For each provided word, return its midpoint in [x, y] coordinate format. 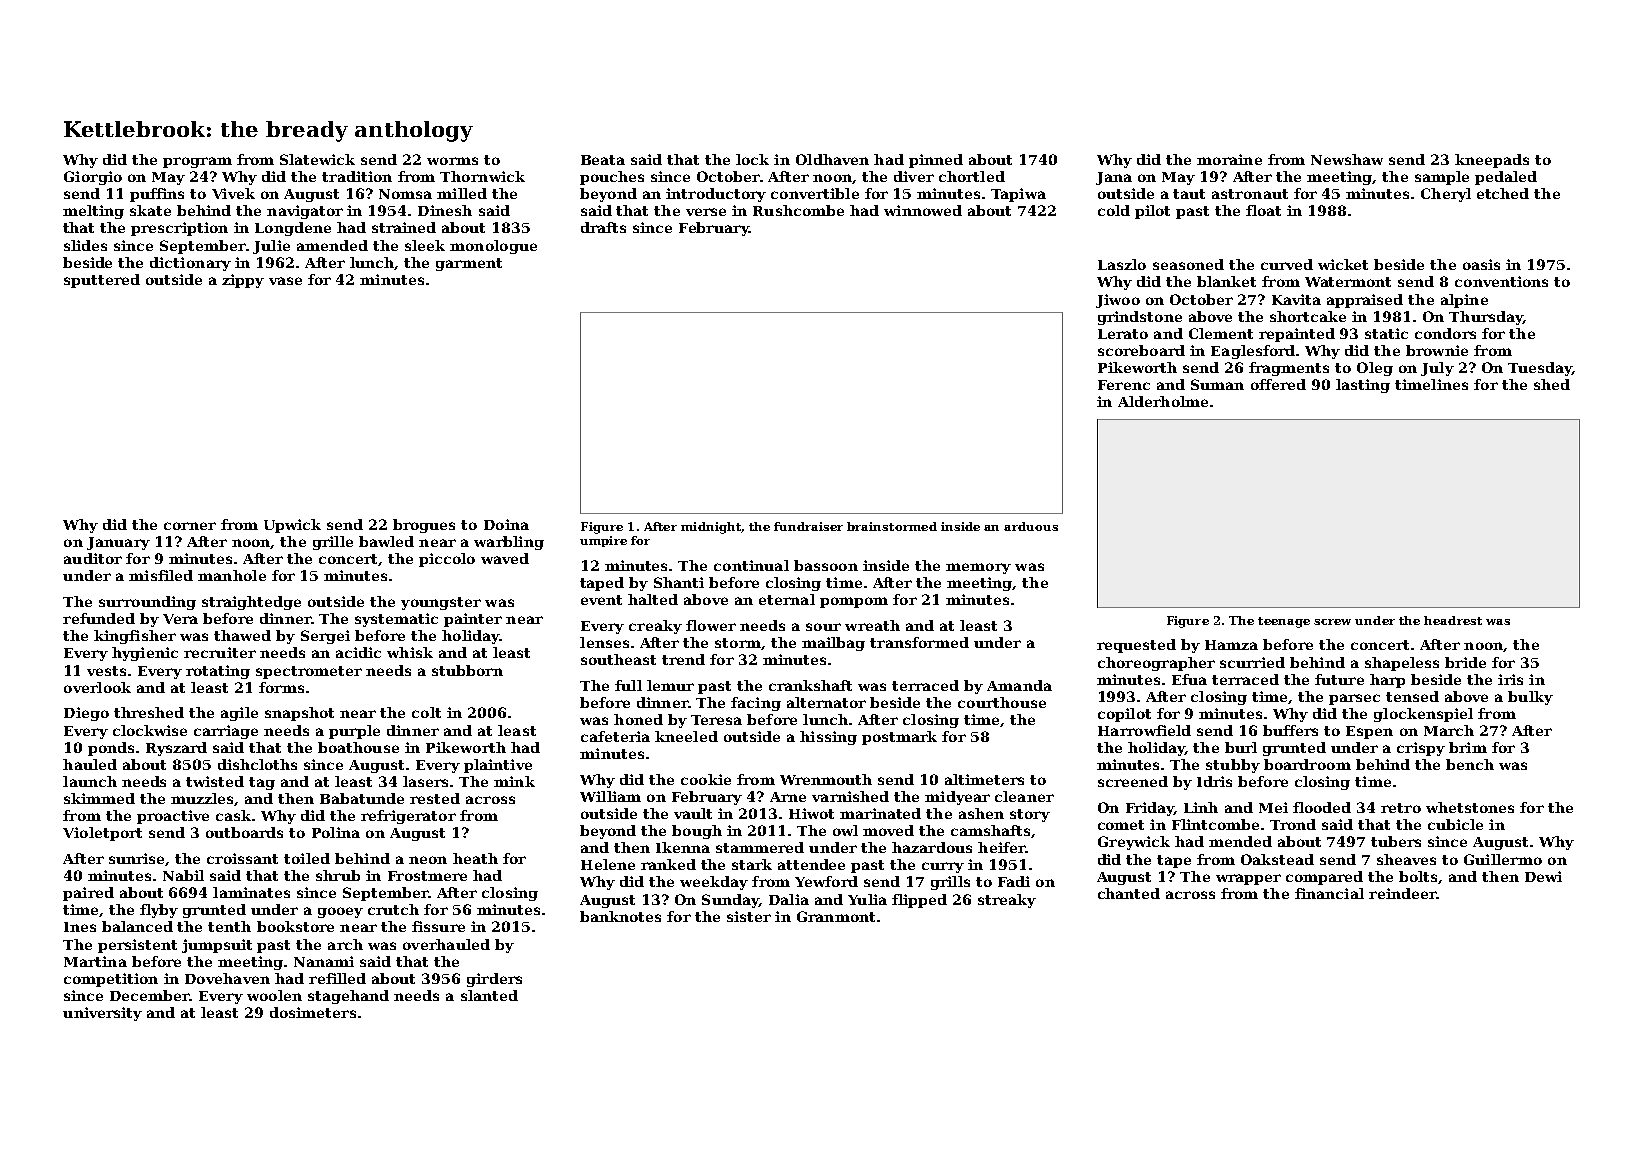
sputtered [102, 281]
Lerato [1123, 334]
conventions [1501, 281]
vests [106, 671]
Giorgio [93, 178]
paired [88, 894]
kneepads [1492, 161]
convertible [815, 193]
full [628, 685]
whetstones [1470, 807]
